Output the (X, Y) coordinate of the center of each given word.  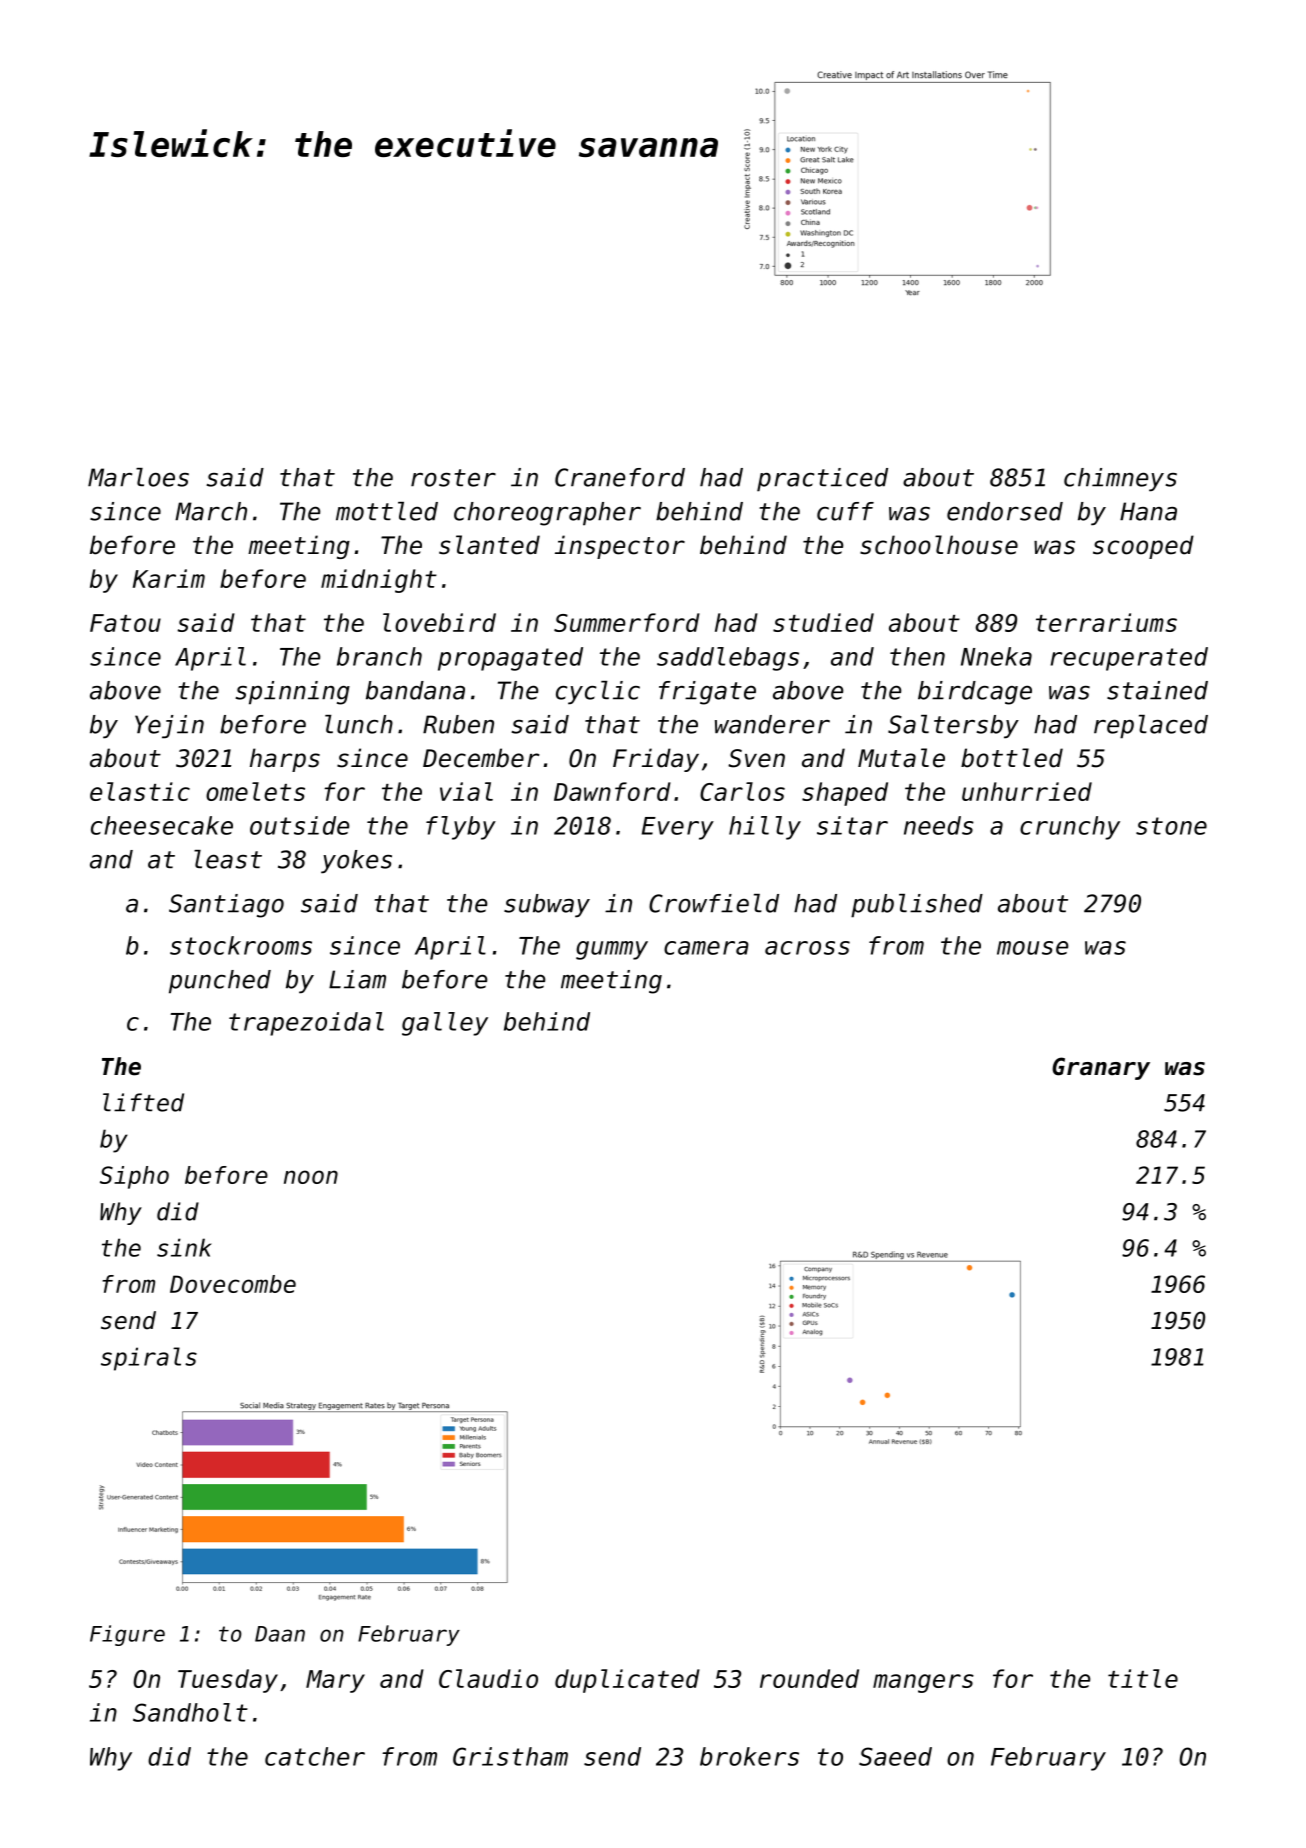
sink (184, 1247)
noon (311, 1177)
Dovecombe (233, 1284)
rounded (809, 1678)
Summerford (627, 622)
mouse (1032, 948)
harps (285, 760)
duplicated (627, 1681)
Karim (169, 578)
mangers (923, 1683)
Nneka (996, 656)
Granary (1101, 1068)
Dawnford (612, 791)
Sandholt (190, 1712)
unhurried (1027, 791)
